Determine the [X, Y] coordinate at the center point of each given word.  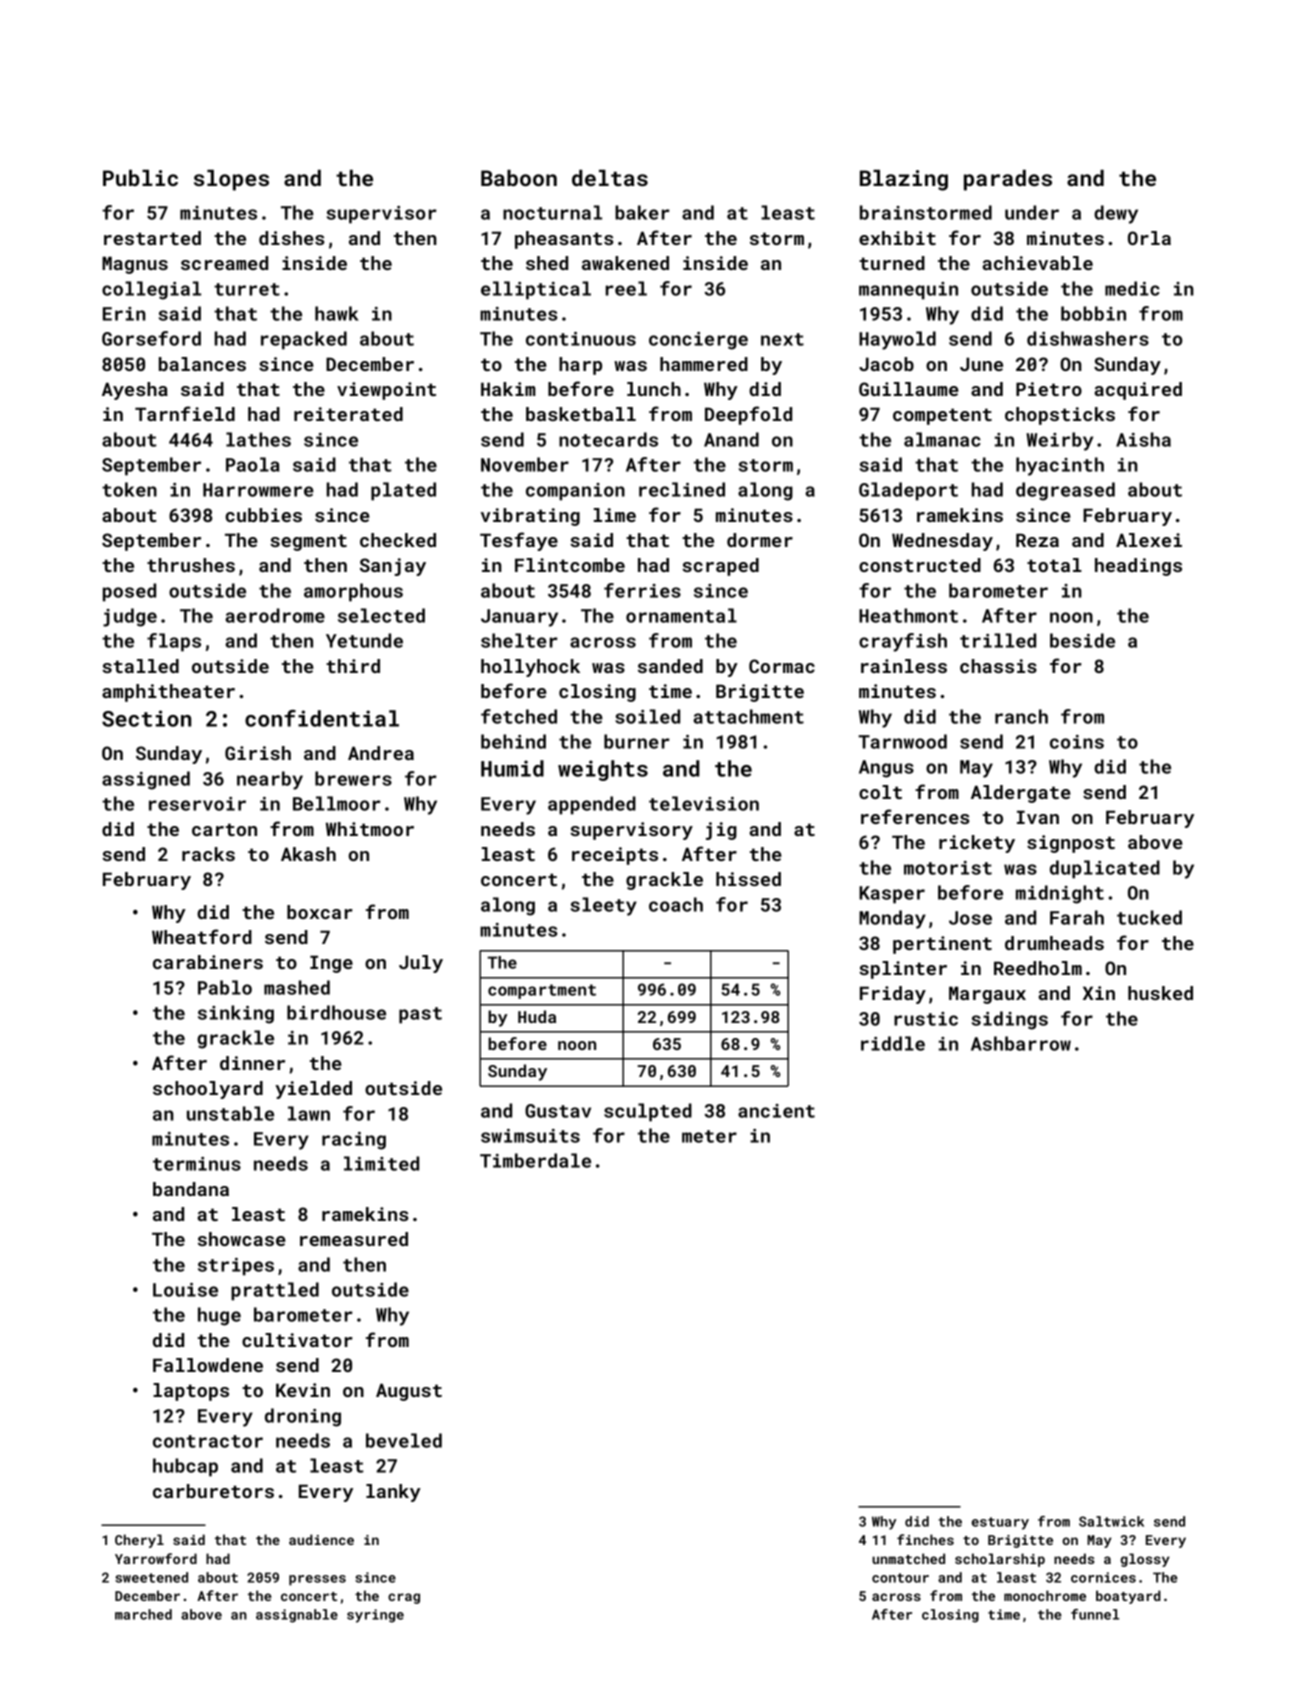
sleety [604, 906]
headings [1138, 567]
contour [900, 1578]
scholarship [1000, 1560]
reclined [682, 489]
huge [219, 1316]
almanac [942, 439]
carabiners [208, 962]
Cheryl [139, 1541]
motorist [948, 868]
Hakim [508, 389]
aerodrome [275, 615]
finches [925, 1539]
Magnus [135, 265]
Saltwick [1111, 1521]
